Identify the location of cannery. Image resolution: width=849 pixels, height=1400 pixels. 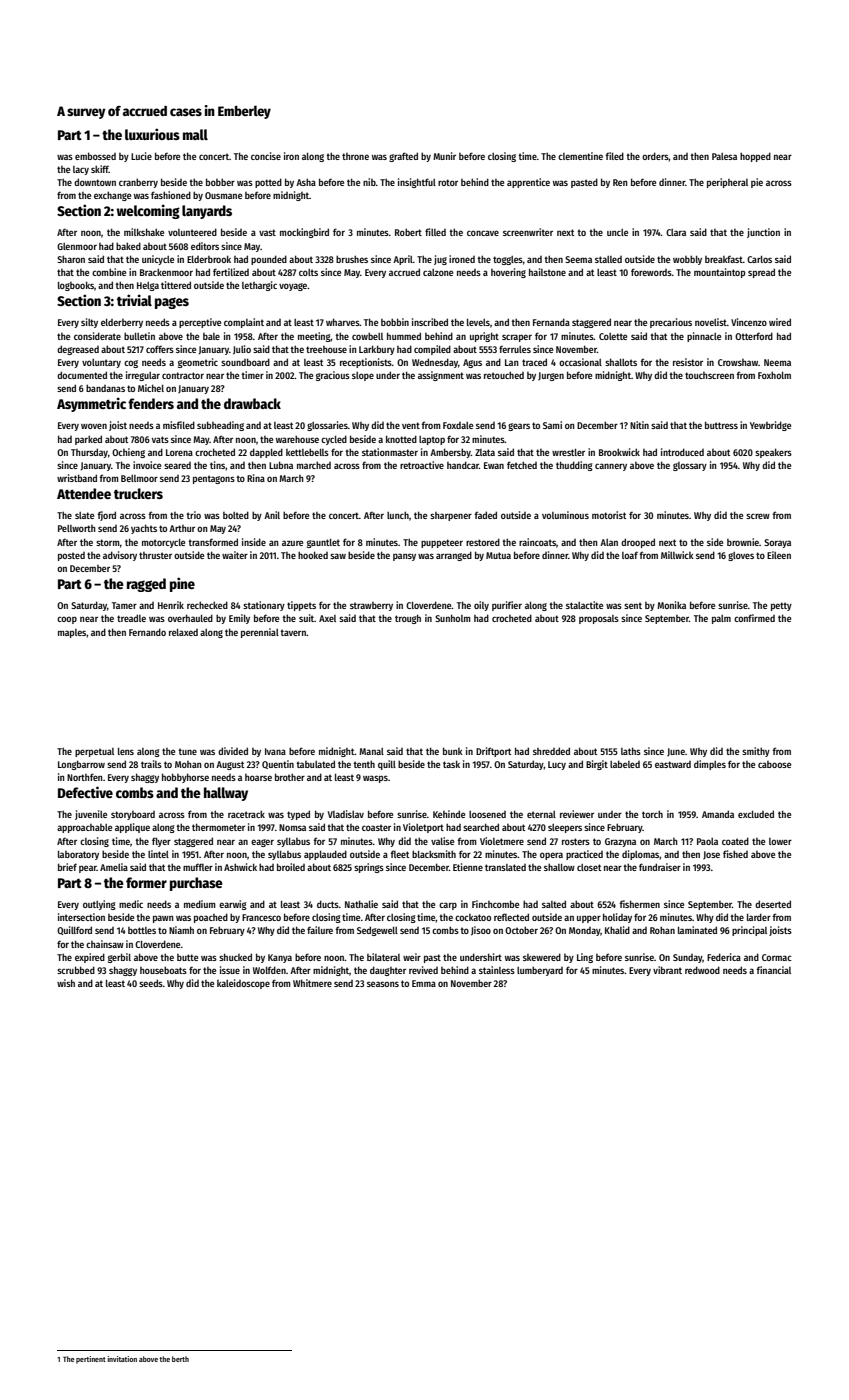
(611, 467).
